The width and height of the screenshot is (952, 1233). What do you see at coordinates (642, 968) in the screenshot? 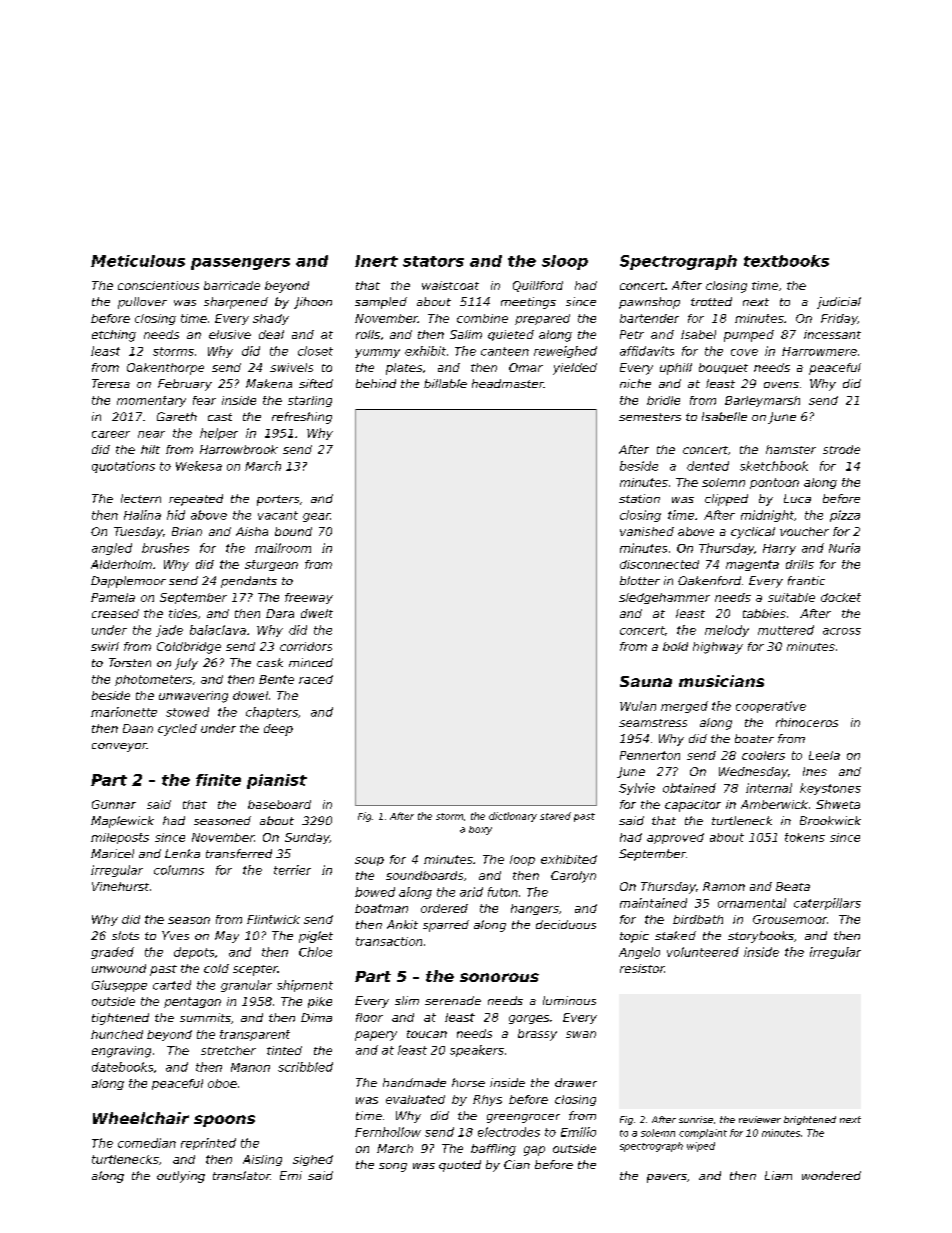
I see `resistor` at bounding box center [642, 968].
